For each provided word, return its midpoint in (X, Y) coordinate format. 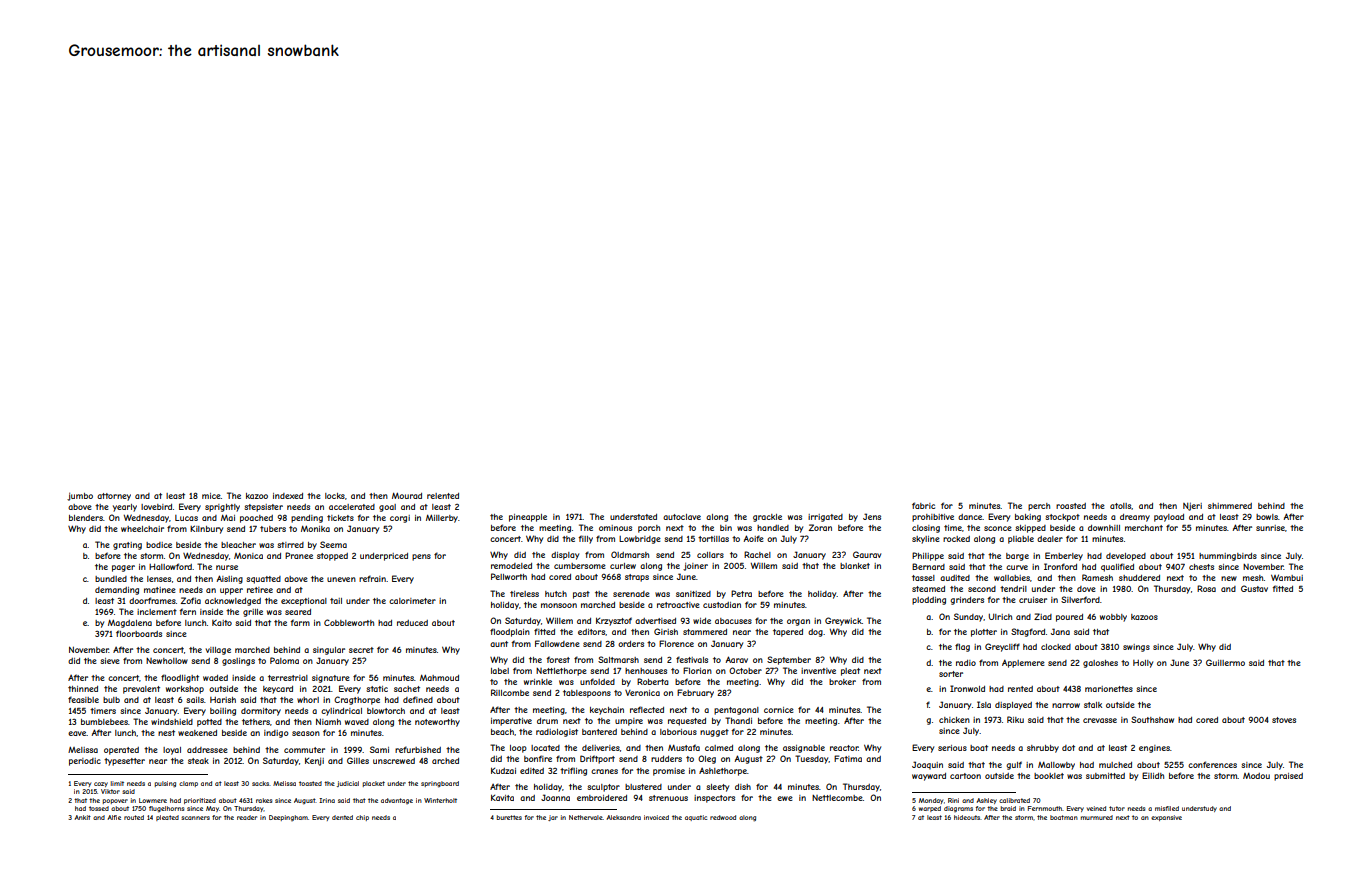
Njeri (1192, 506)
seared (298, 612)
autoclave (682, 517)
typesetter (124, 762)
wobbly (1113, 618)
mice (211, 496)
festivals (692, 659)
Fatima (848, 758)
